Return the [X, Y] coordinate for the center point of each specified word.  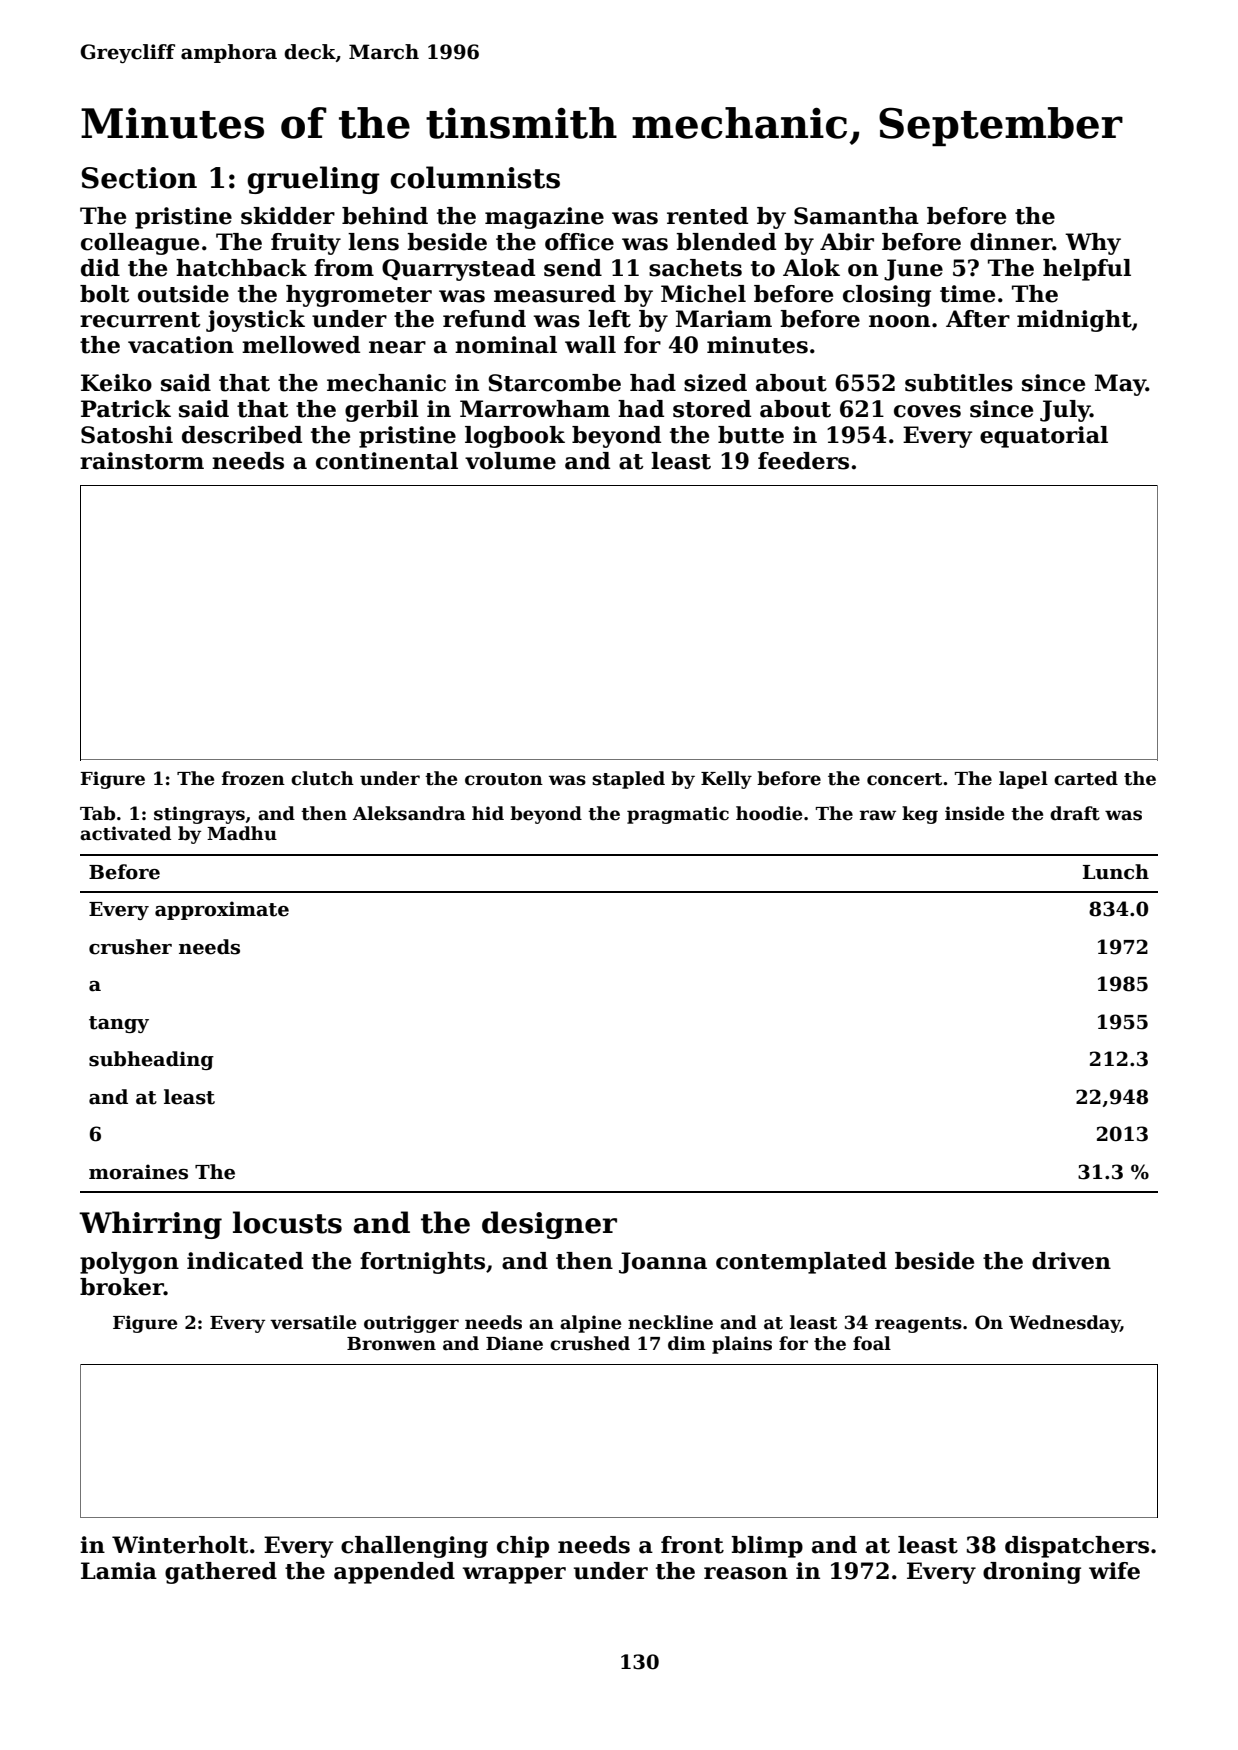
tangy [119, 1024]
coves [927, 411]
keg [920, 815]
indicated [245, 1261]
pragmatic [678, 815]
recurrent [140, 320]
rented [707, 216]
